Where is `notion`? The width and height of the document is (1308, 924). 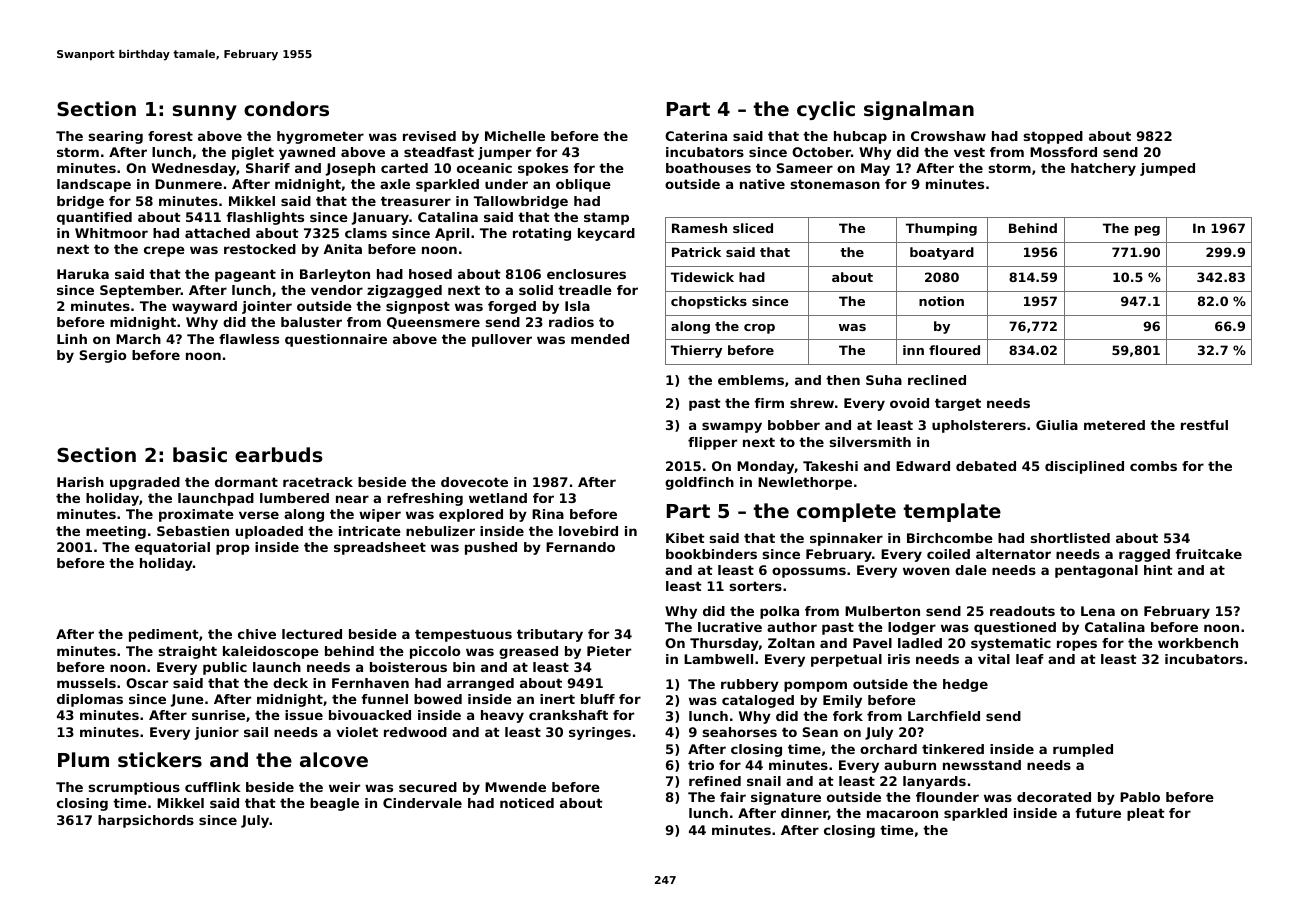
notion is located at coordinates (941, 301).
